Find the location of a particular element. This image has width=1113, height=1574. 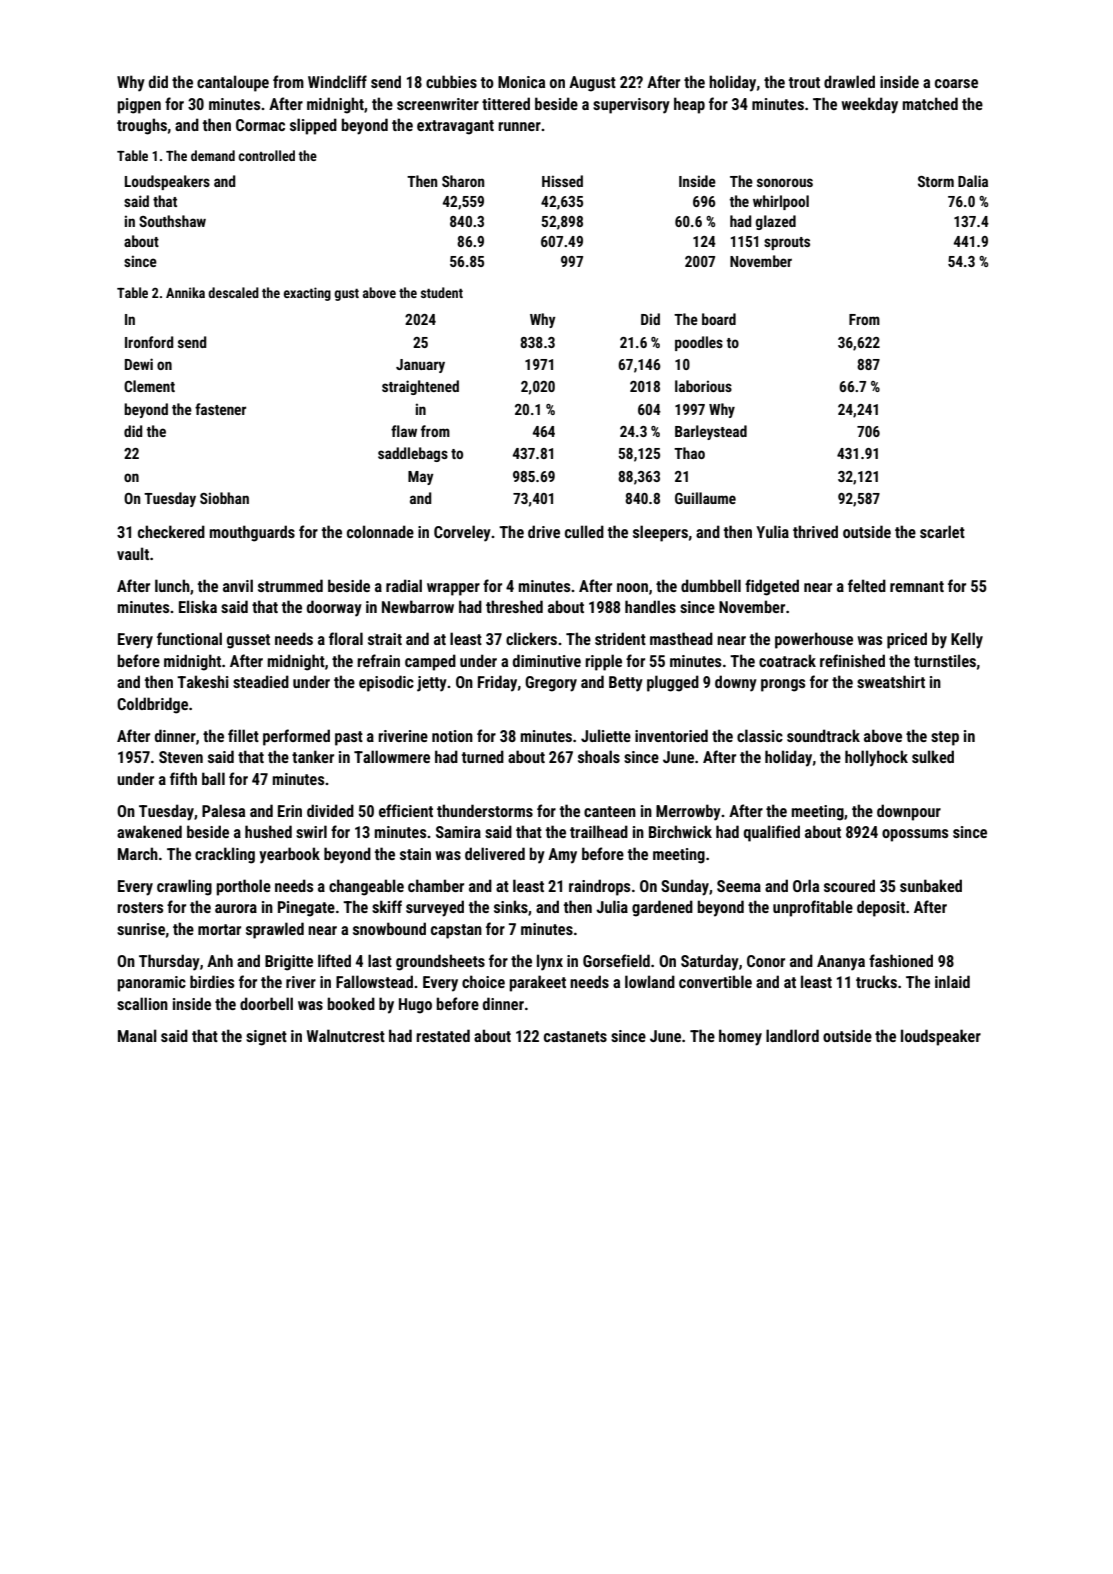

Walnutcrest is located at coordinates (346, 1035).
